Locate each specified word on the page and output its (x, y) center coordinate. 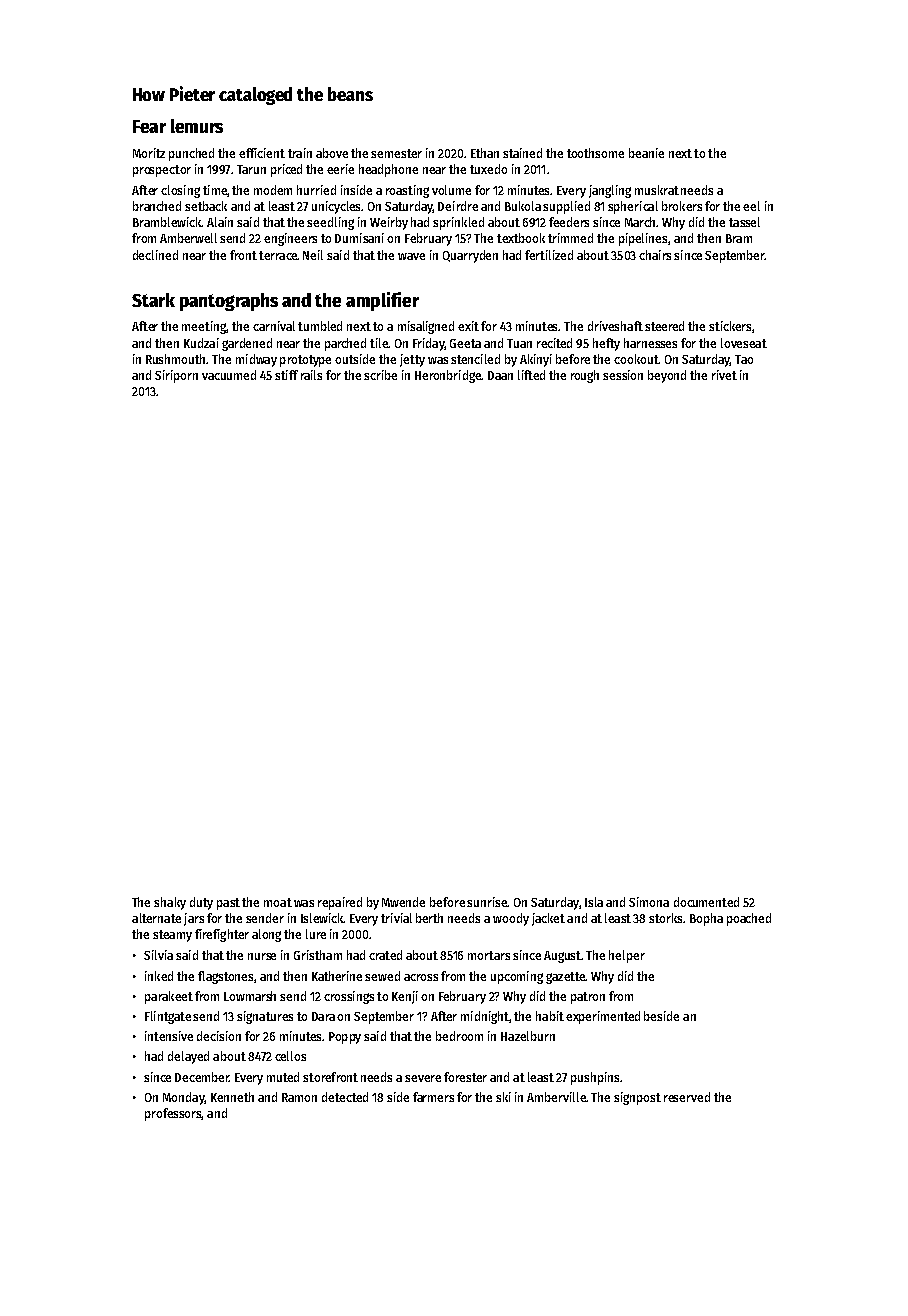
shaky (170, 903)
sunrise (487, 902)
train (300, 153)
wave (411, 256)
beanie (646, 153)
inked (159, 976)
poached (749, 919)
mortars (489, 955)
